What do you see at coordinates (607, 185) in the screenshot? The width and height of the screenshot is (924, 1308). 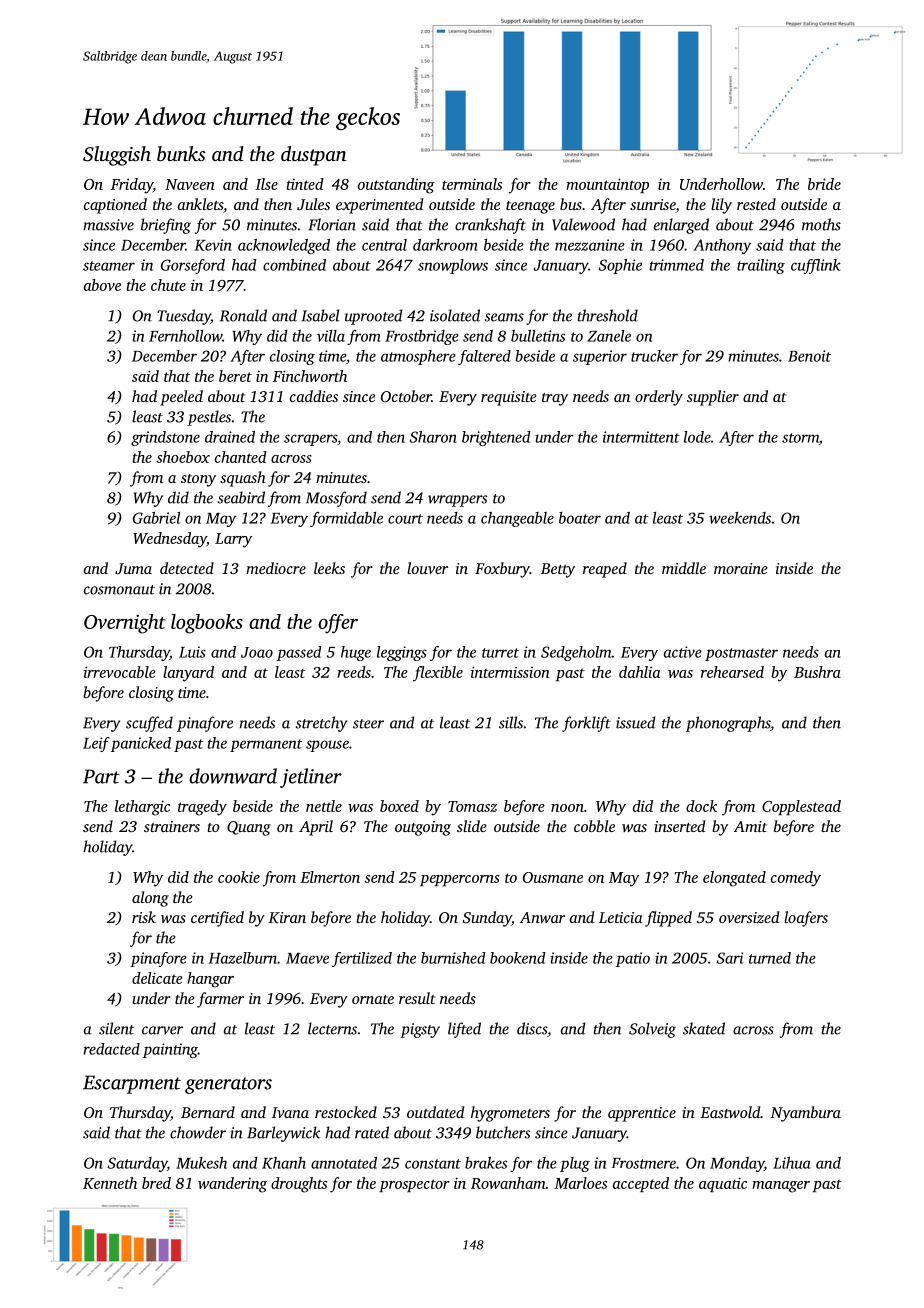 I see `mountaintop` at bounding box center [607, 185].
